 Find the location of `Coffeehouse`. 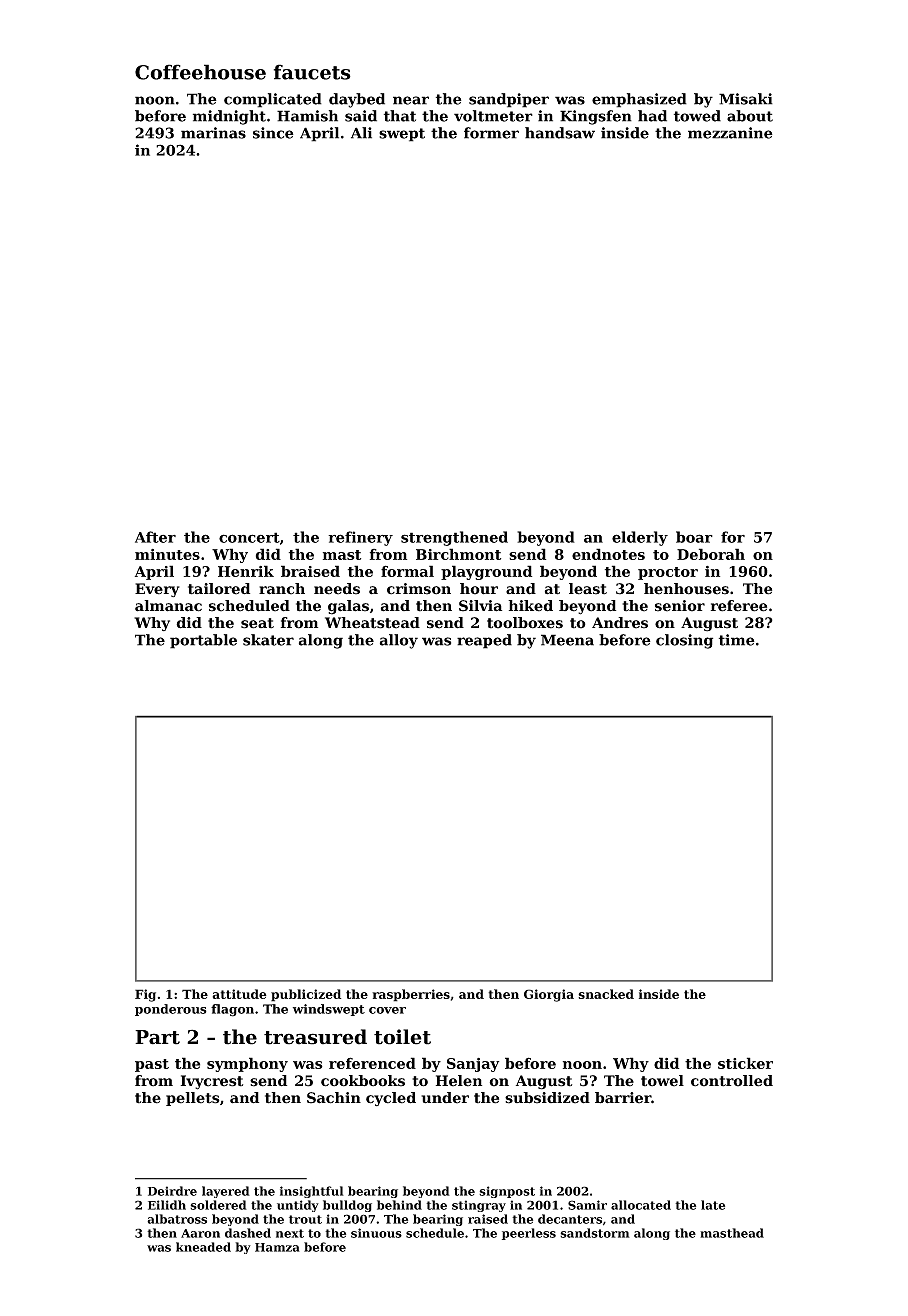

Coffeehouse is located at coordinates (200, 72).
